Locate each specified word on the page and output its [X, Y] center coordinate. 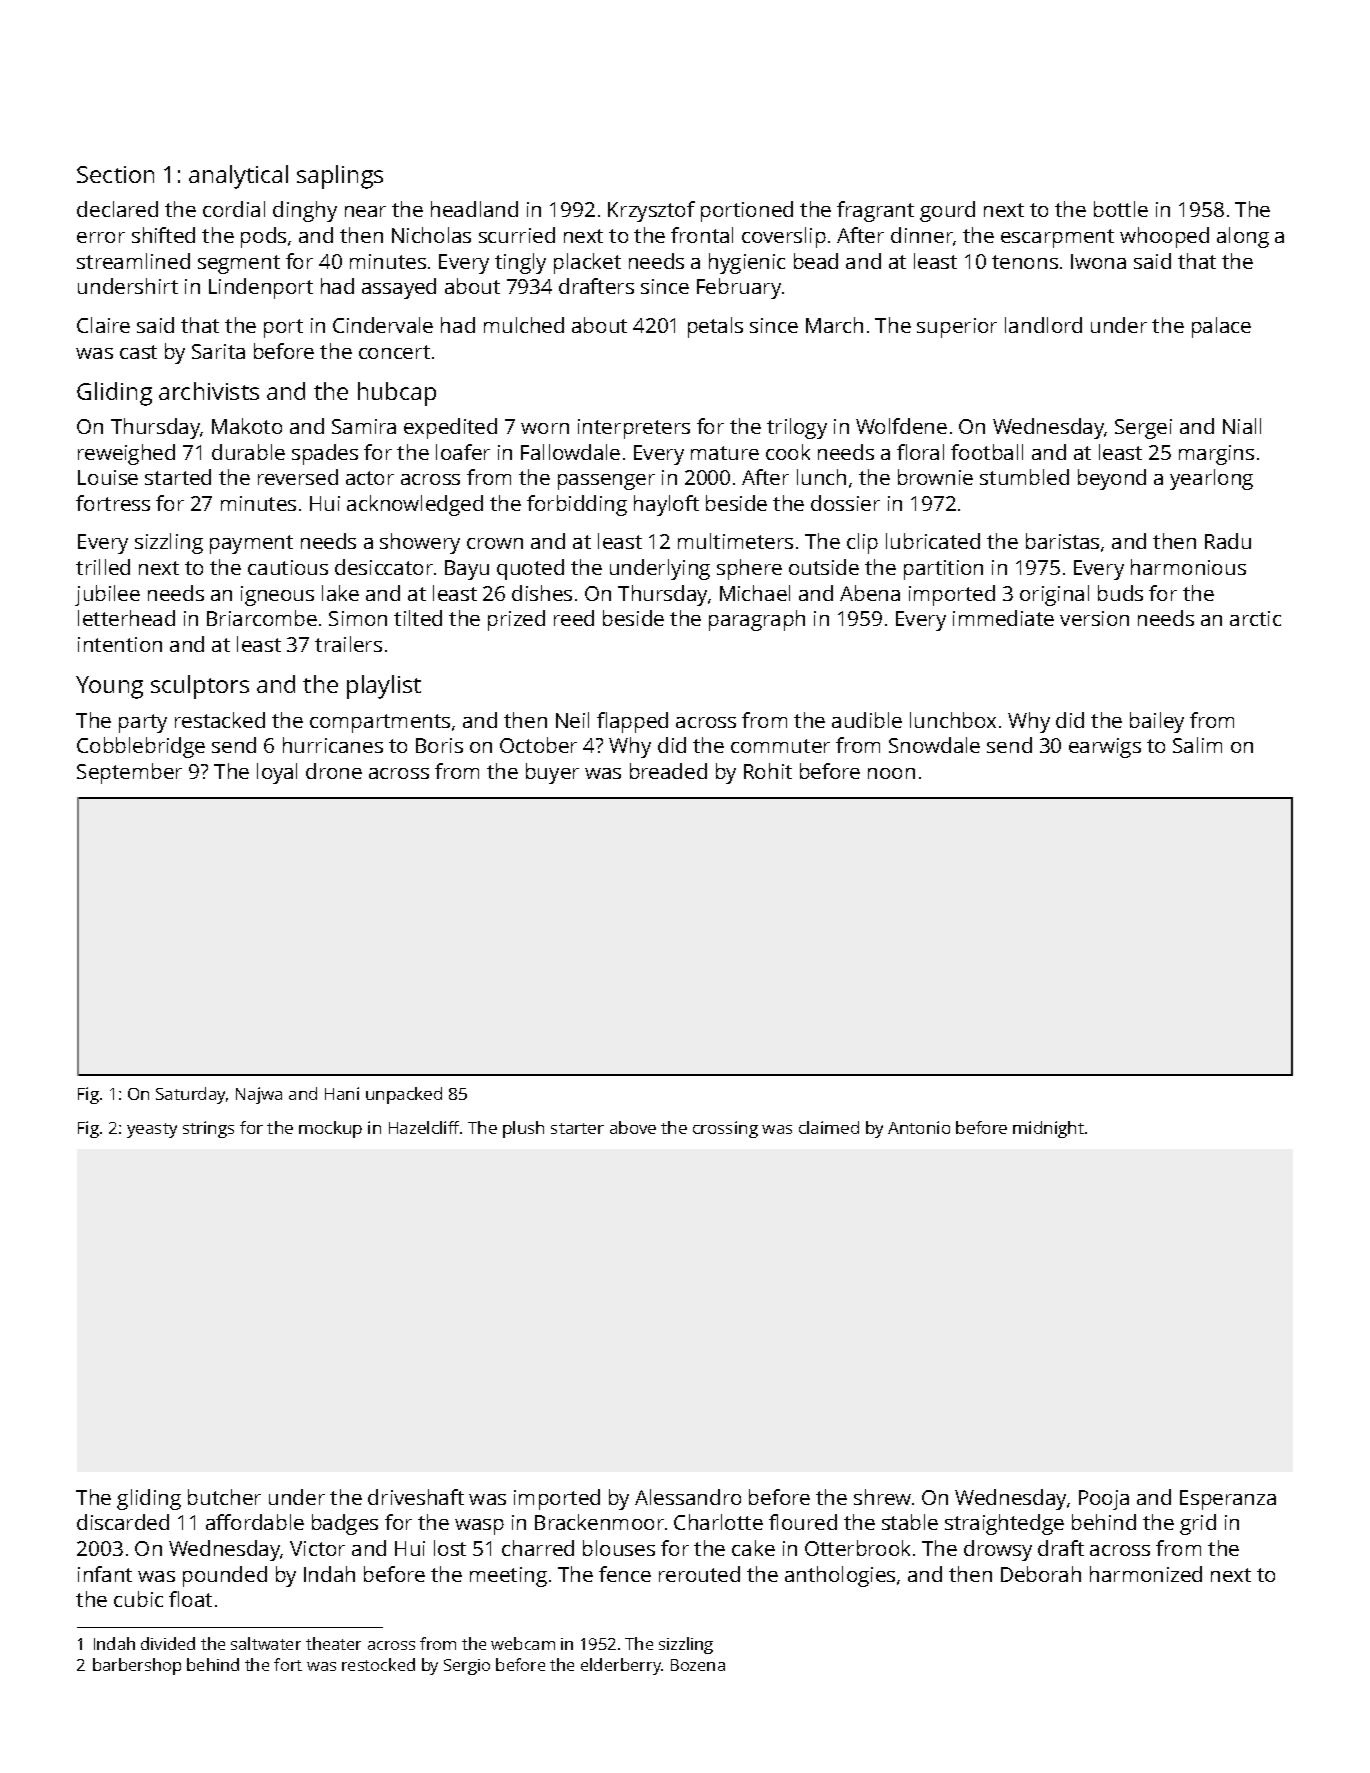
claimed [829, 1127]
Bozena [698, 1665]
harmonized [1146, 1574]
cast [138, 352]
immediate [1003, 618]
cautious [288, 567]
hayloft [666, 505]
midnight [1048, 1129]
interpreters [634, 429]
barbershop [137, 1666]
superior [957, 328]
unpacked [404, 1095]
